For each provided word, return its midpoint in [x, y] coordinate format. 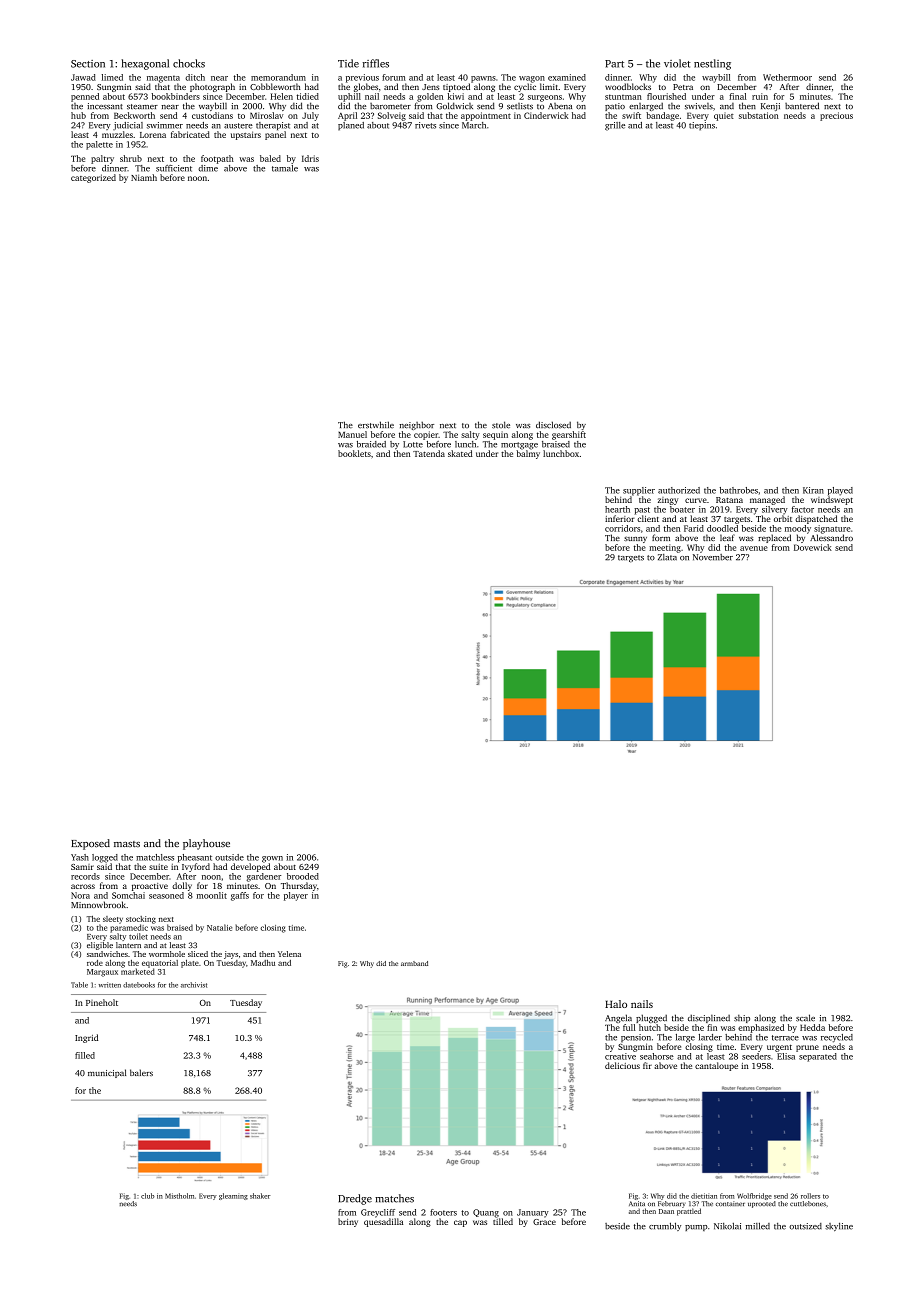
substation [759, 115]
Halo [616, 1004]
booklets [354, 453]
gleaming [233, 1196]
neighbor [416, 425]
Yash [80, 857]
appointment [486, 116]
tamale [285, 168]
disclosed [553, 425]
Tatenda [429, 453]
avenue [754, 548]
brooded [303, 876]
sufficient [174, 168]
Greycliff [378, 1213]
